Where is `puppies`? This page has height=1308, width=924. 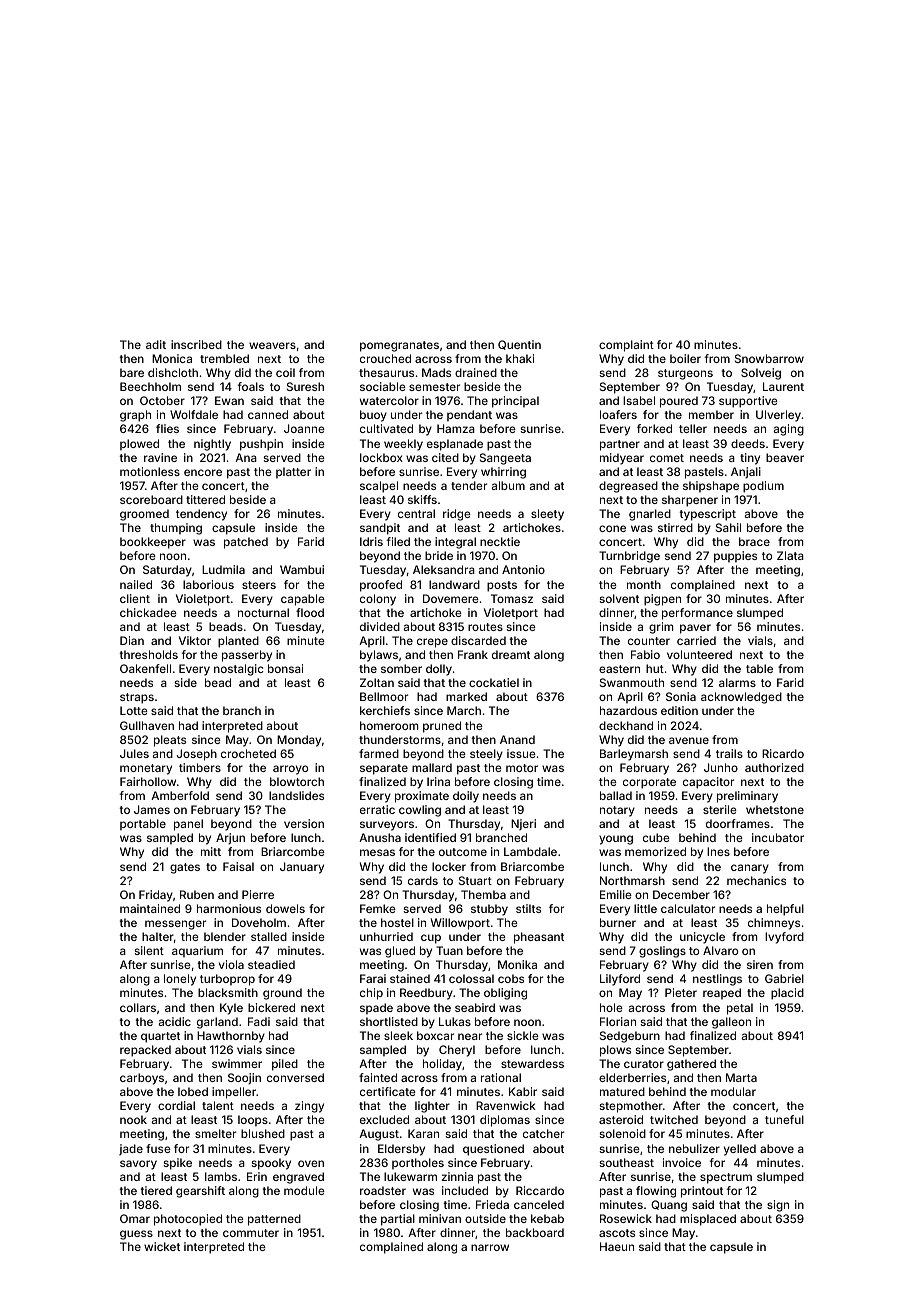
puppies is located at coordinates (735, 557).
